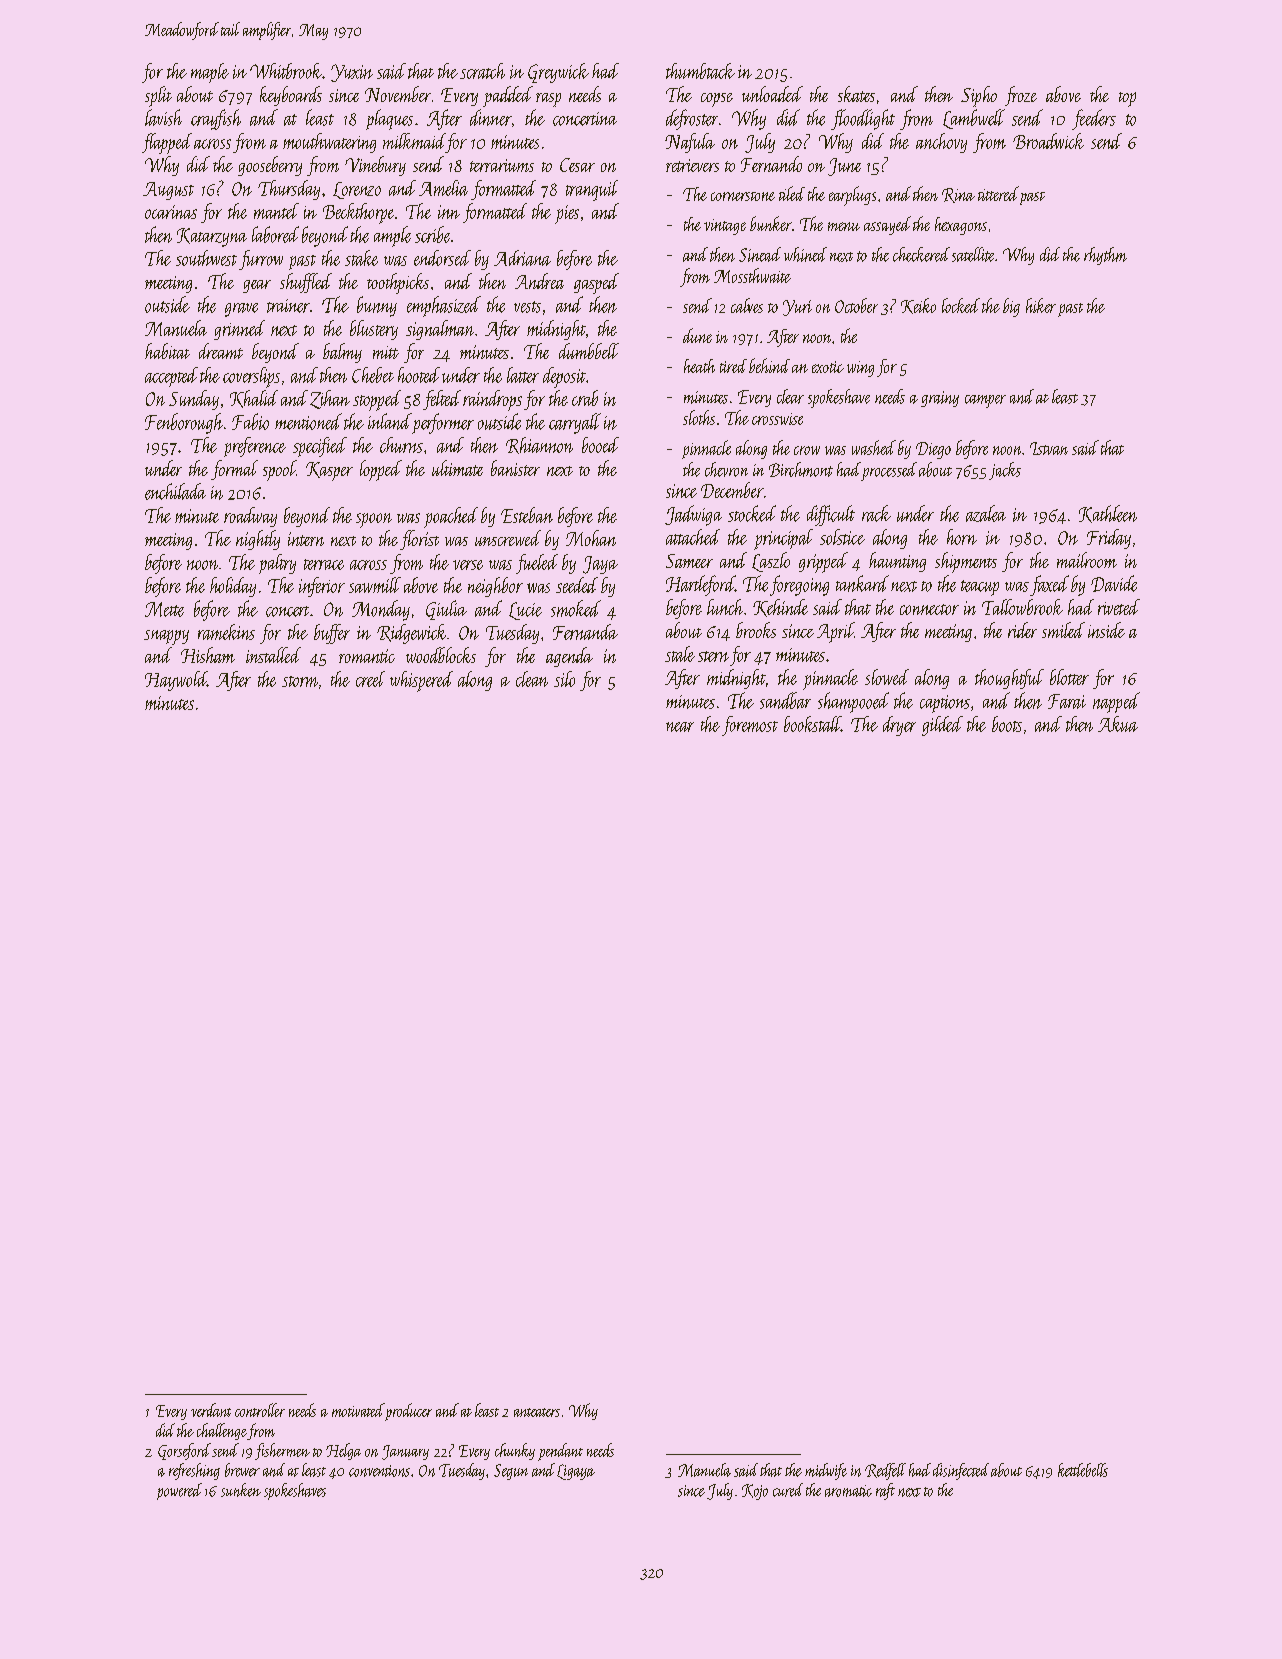  I want to click on boots, so click(1007, 724).
